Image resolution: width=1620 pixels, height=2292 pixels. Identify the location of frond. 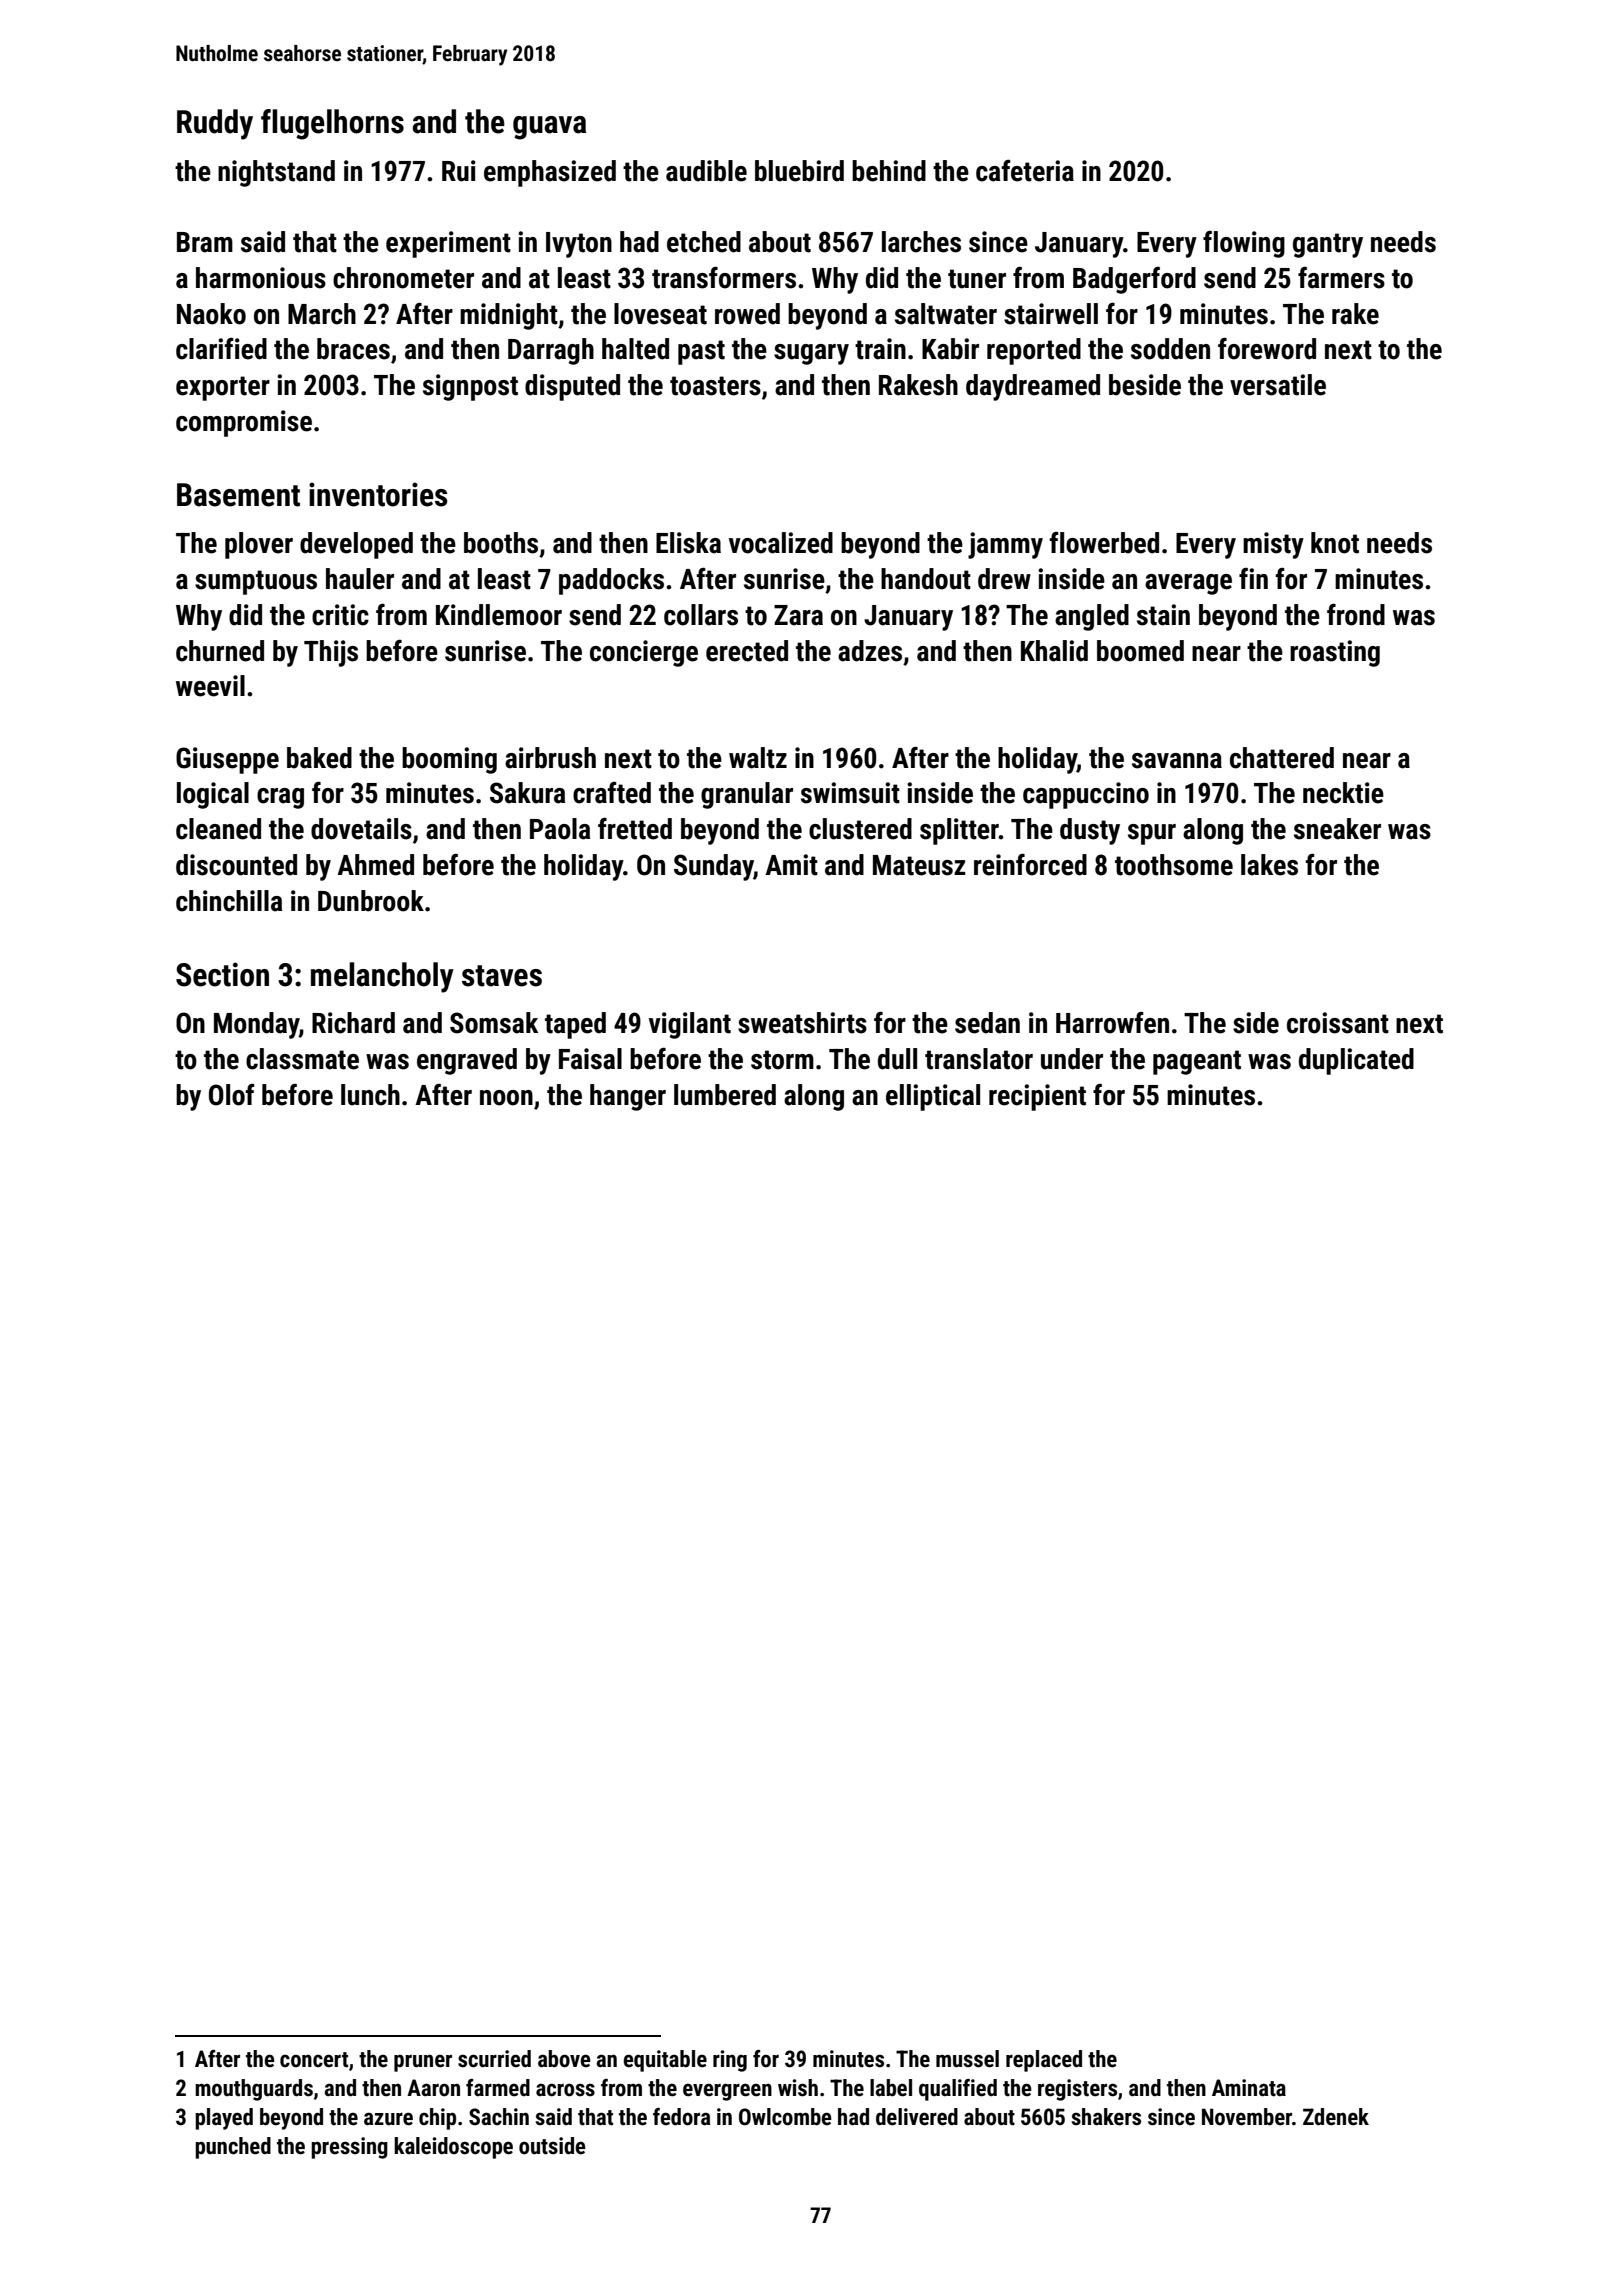
(1356, 615).
